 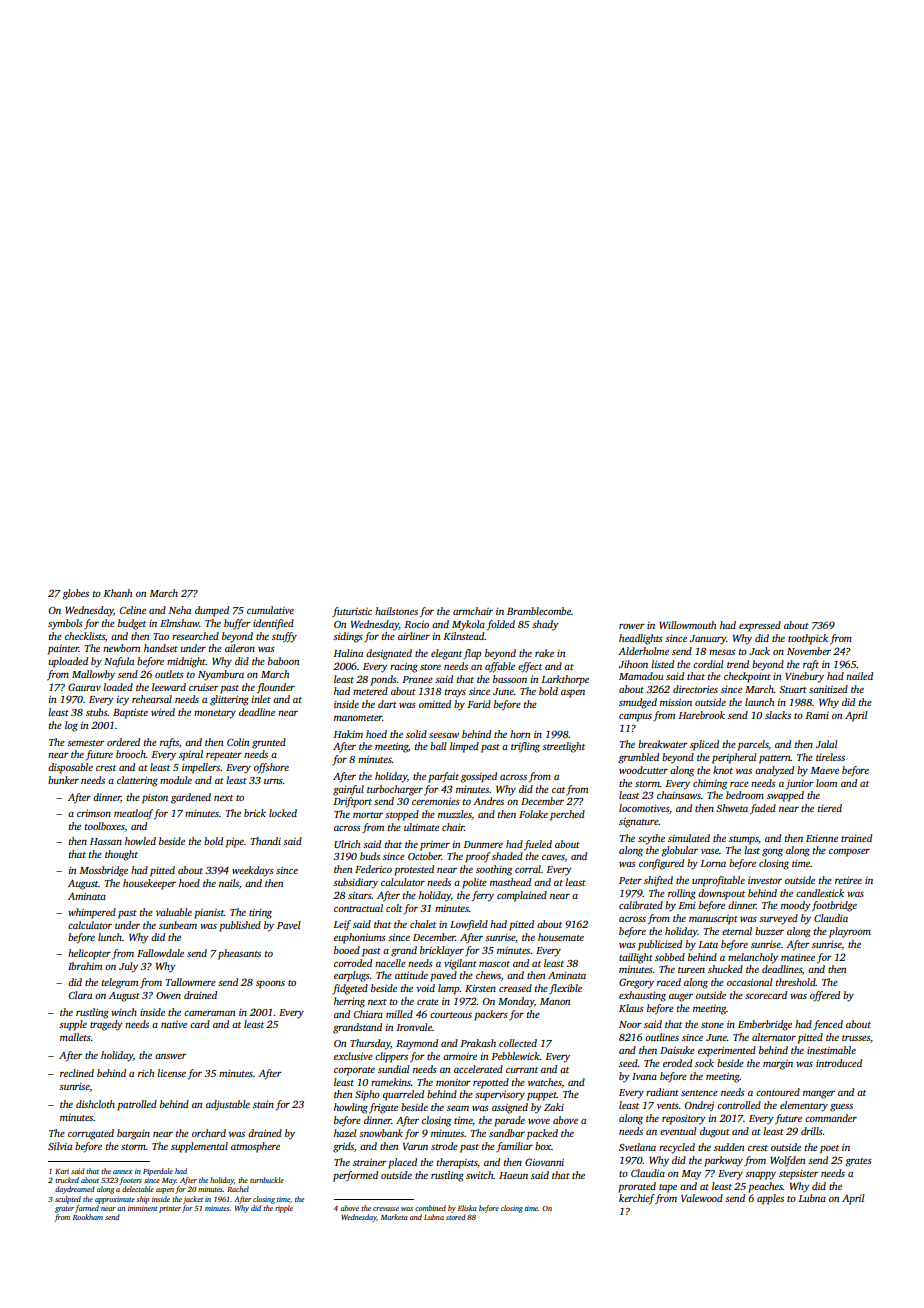 What do you see at coordinates (774, 771) in the page?
I see `analyzed` at bounding box center [774, 771].
